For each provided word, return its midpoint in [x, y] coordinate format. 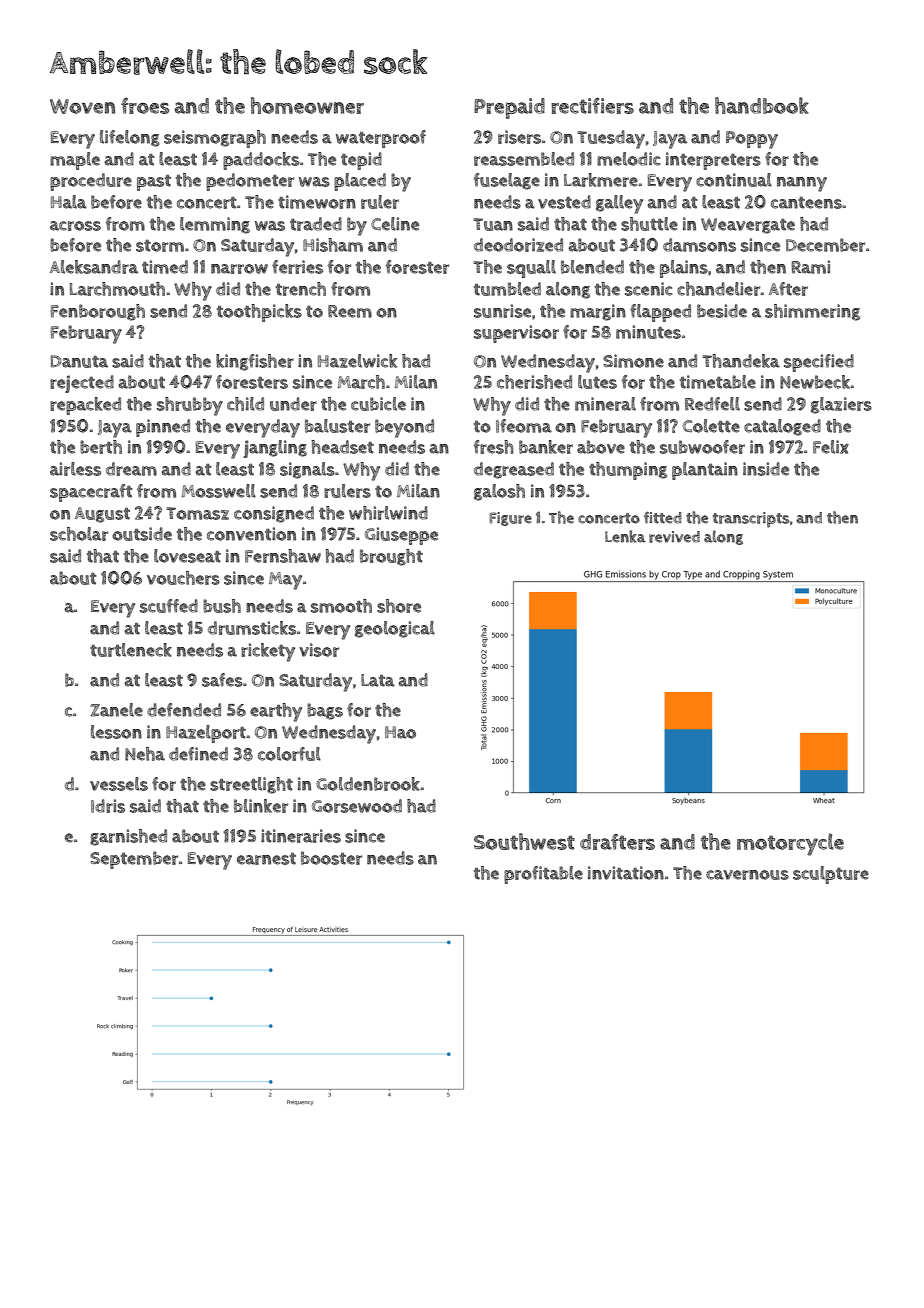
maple [75, 161]
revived [674, 537]
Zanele [116, 710]
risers [519, 137]
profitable [543, 875]
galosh [499, 492]
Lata [378, 680]
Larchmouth [117, 289]
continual [734, 180]
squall [531, 269]
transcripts [751, 520]
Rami [810, 267]
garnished [128, 837]
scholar [79, 534]
